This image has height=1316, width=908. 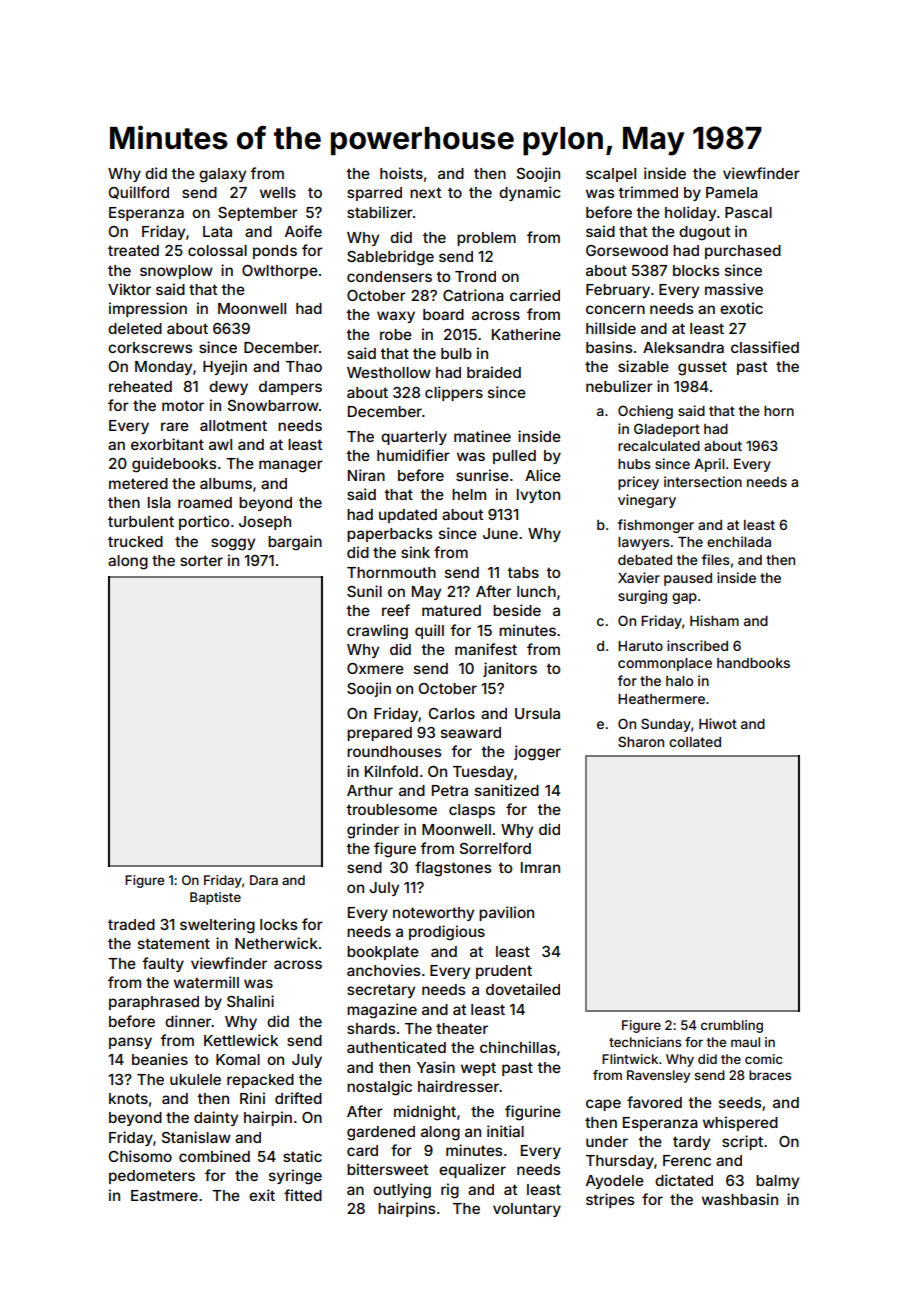 What do you see at coordinates (133, 250) in the image?
I see `treated` at bounding box center [133, 250].
